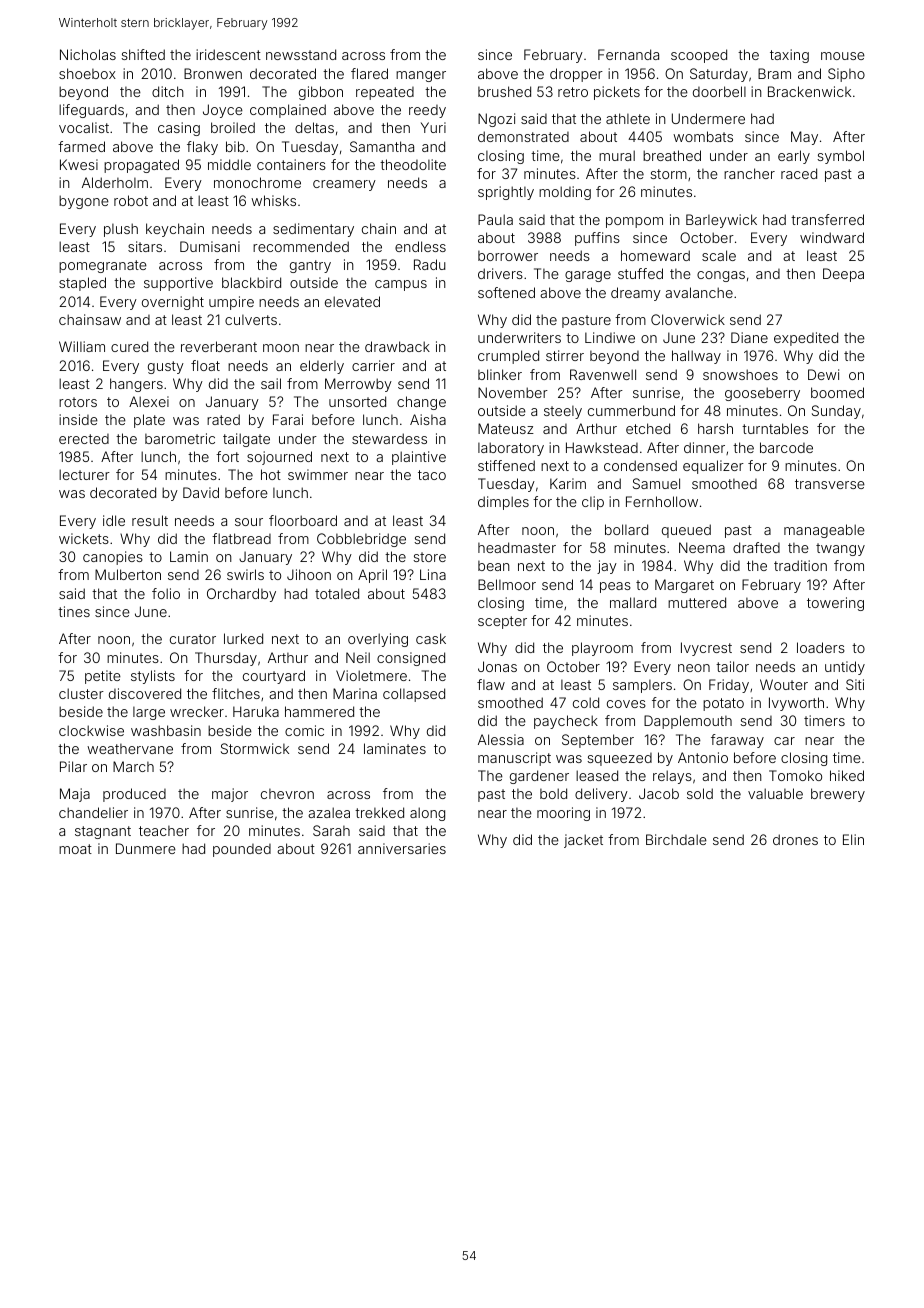  What do you see at coordinates (168, 91) in the image?
I see `ditch` at bounding box center [168, 91].
